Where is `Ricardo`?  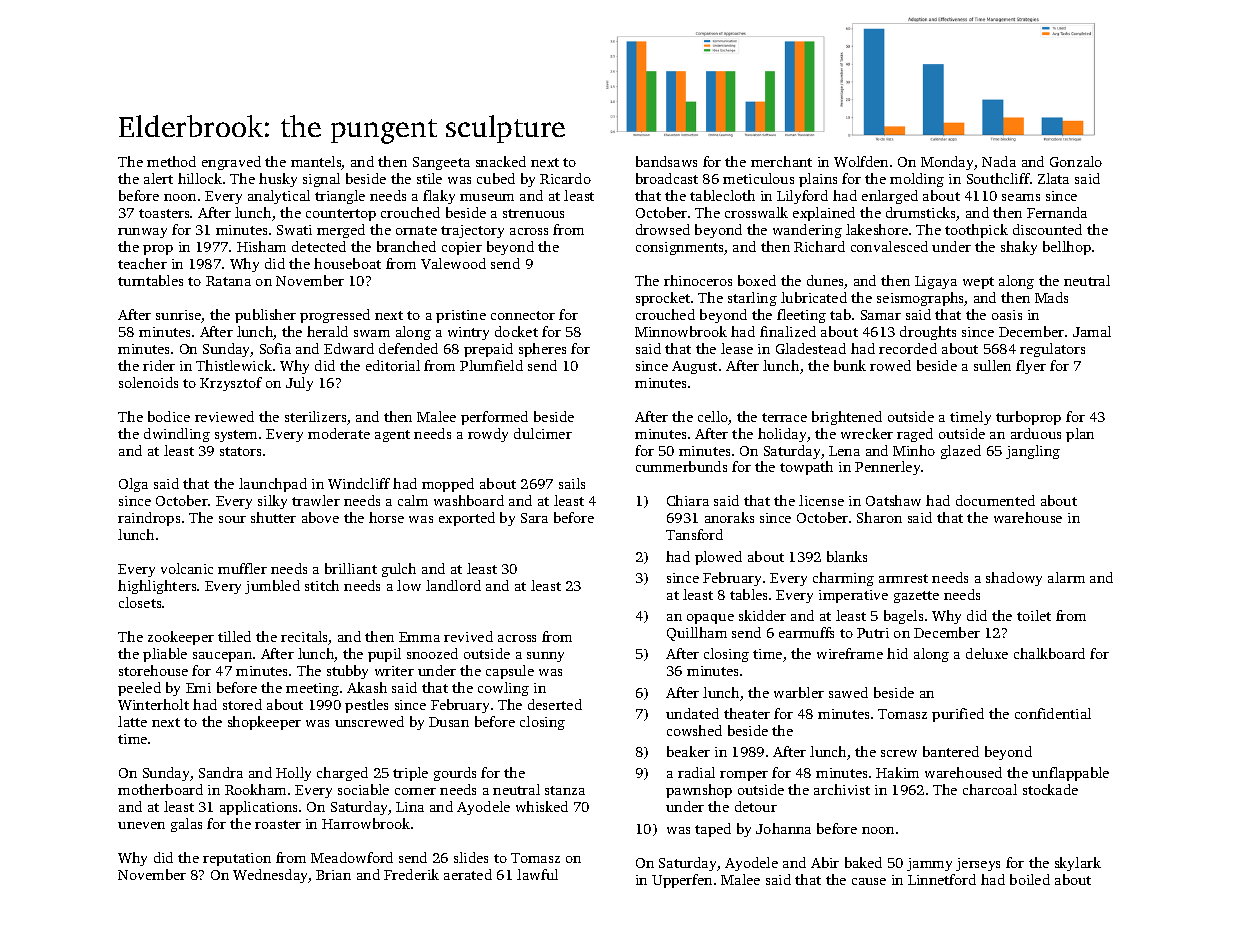
Ricardo is located at coordinates (565, 178).
